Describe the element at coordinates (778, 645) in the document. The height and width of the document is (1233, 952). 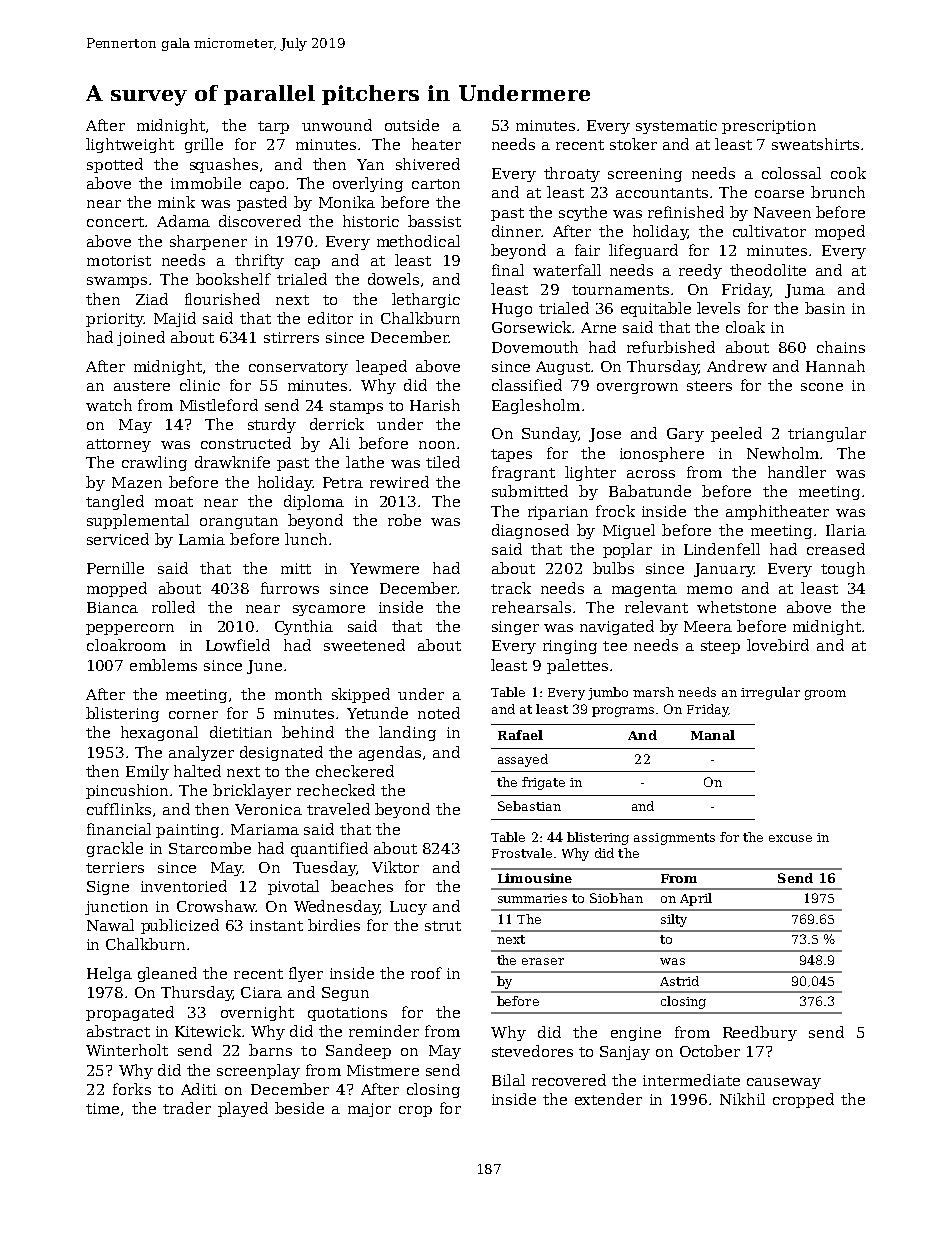
I see `lovebird` at that location.
